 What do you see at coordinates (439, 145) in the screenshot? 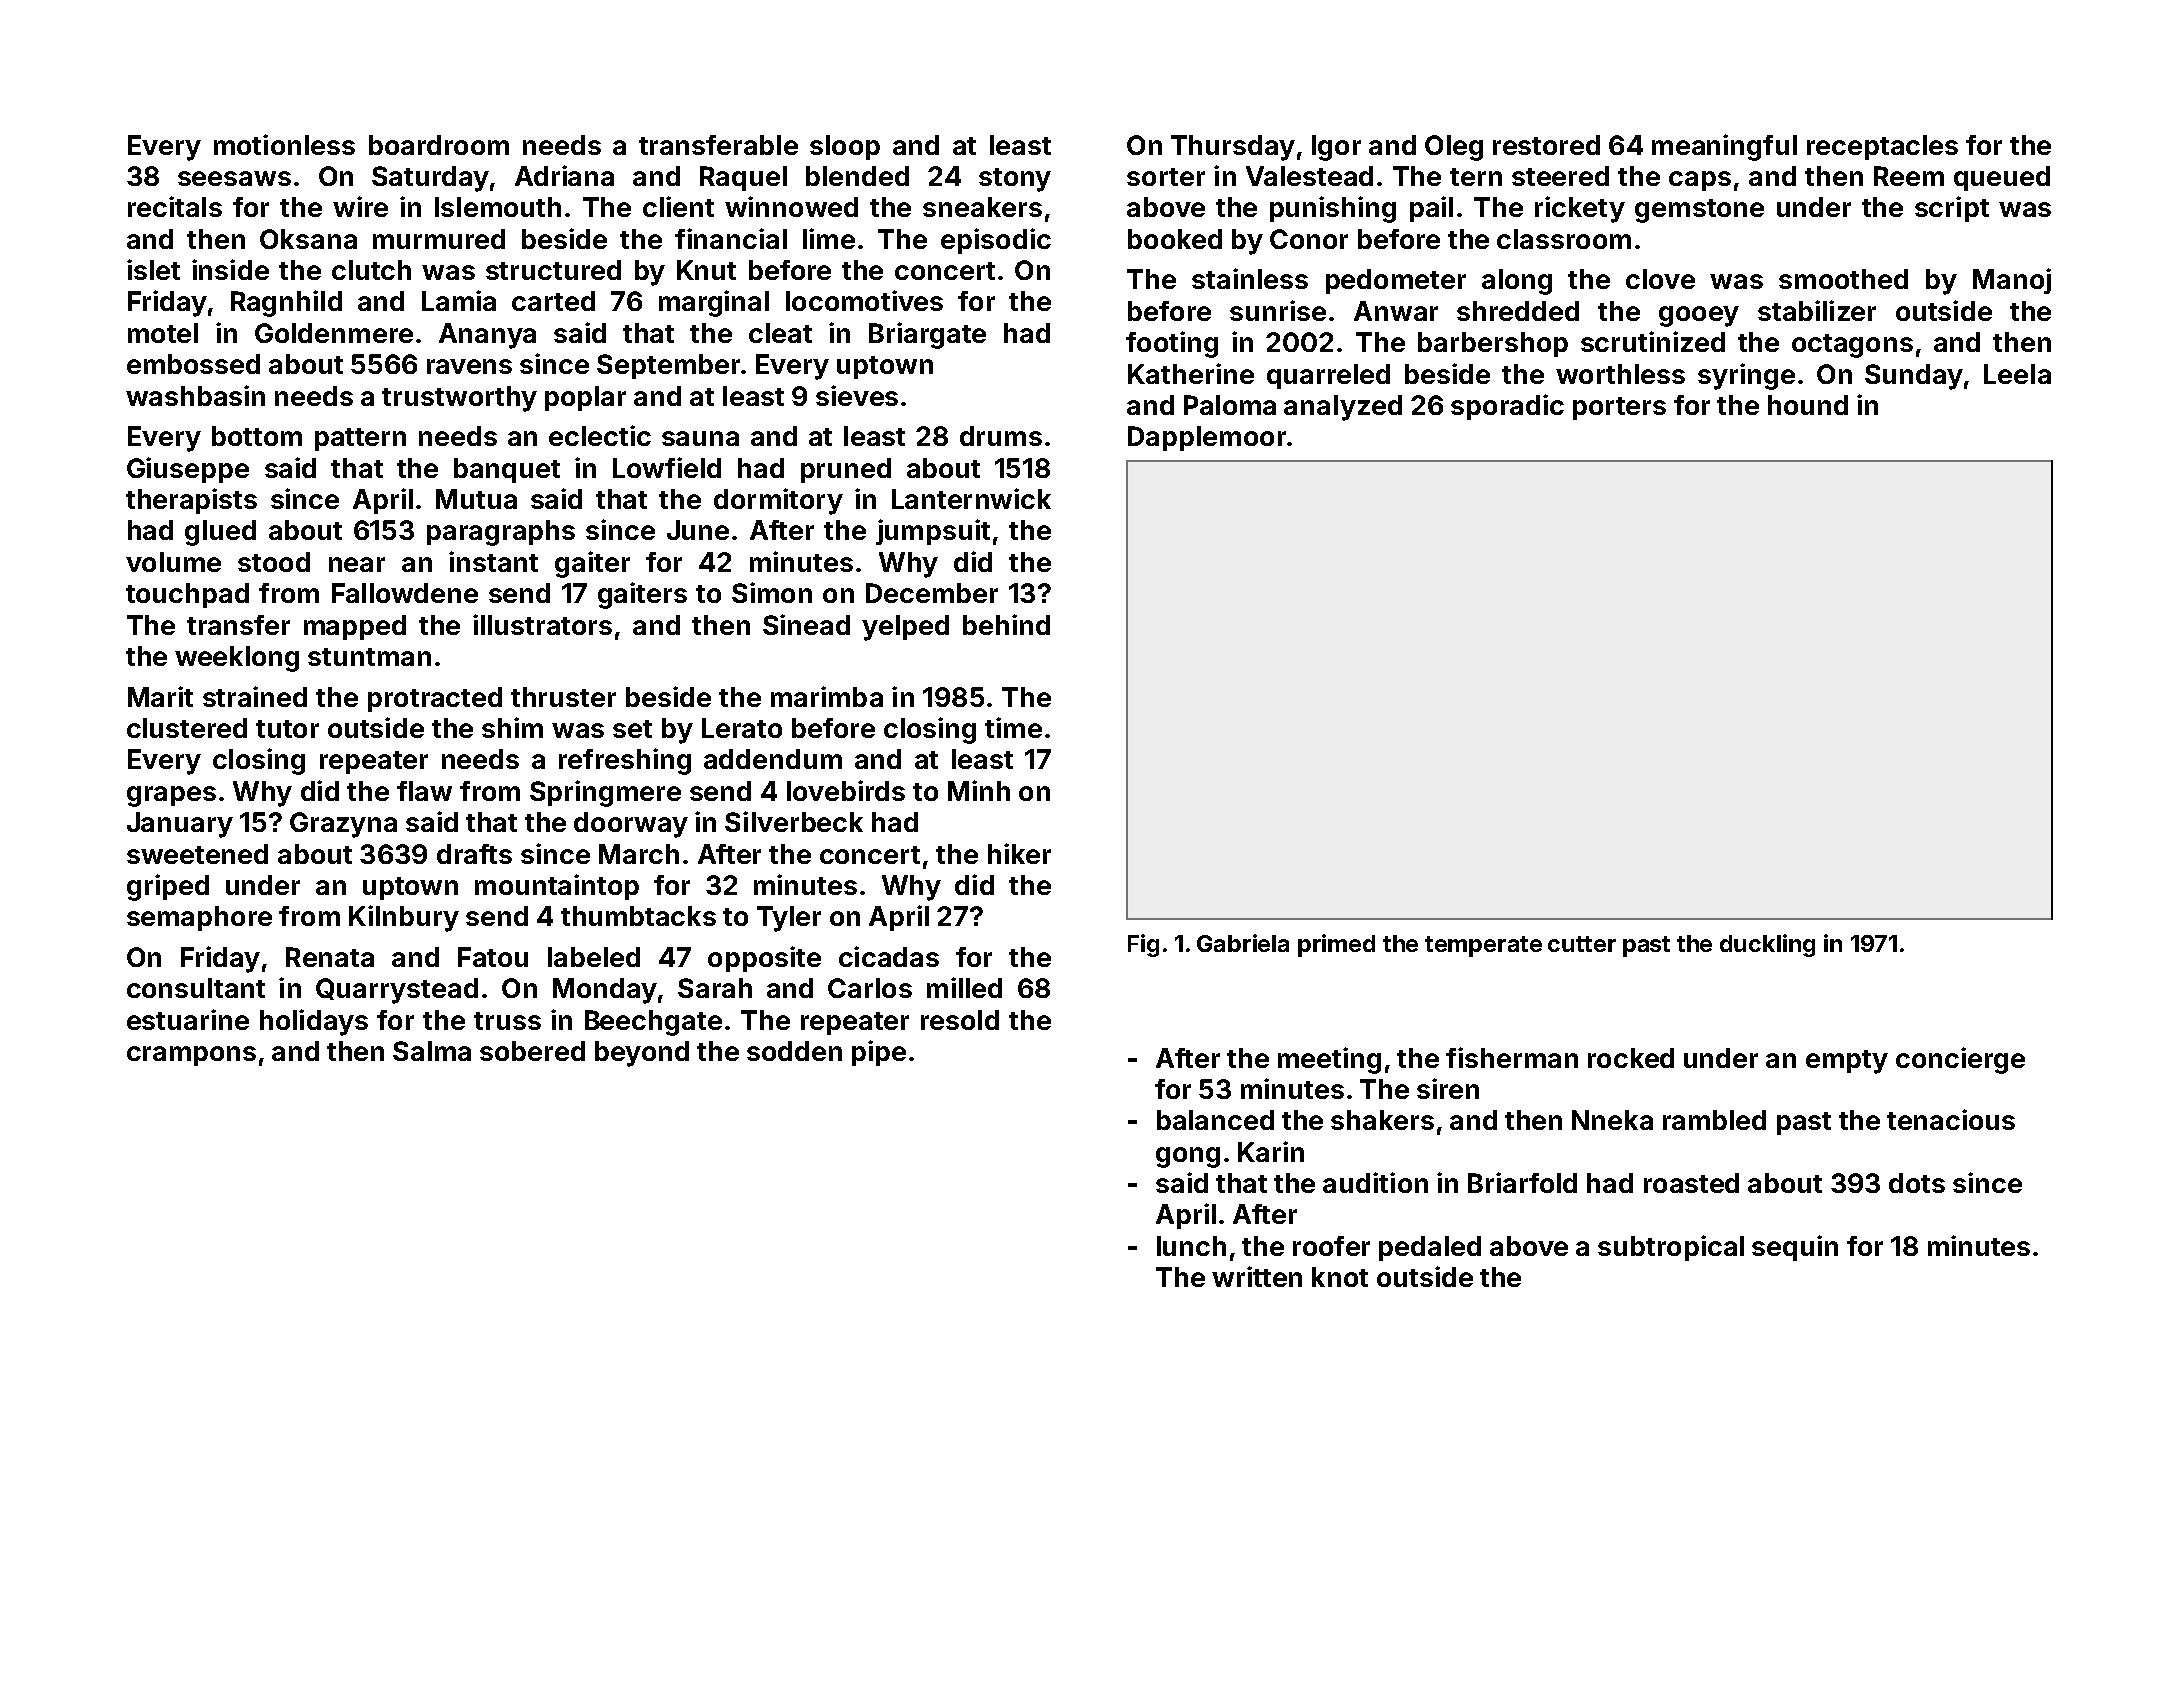
I see `boardroom` at bounding box center [439, 145].
